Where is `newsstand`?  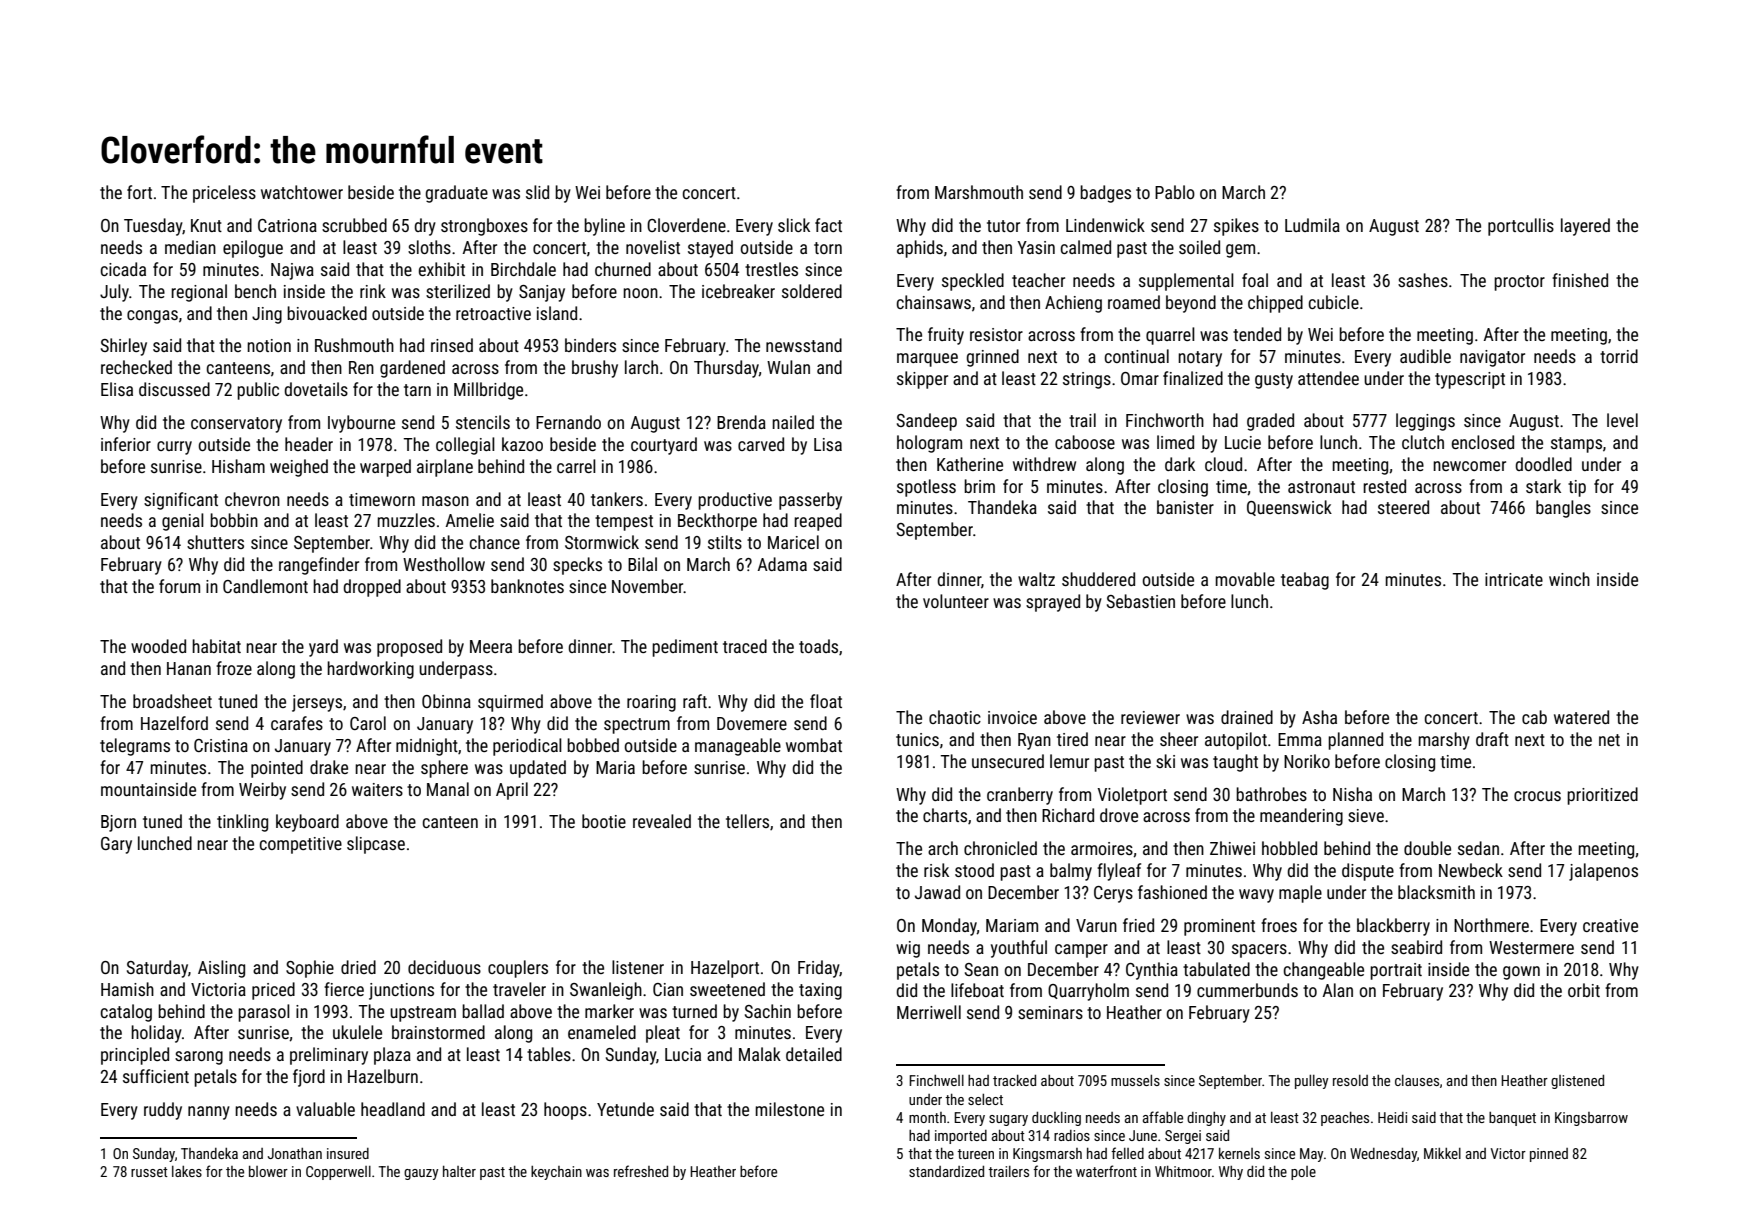
newsstand is located at coordinates (804, 345).
